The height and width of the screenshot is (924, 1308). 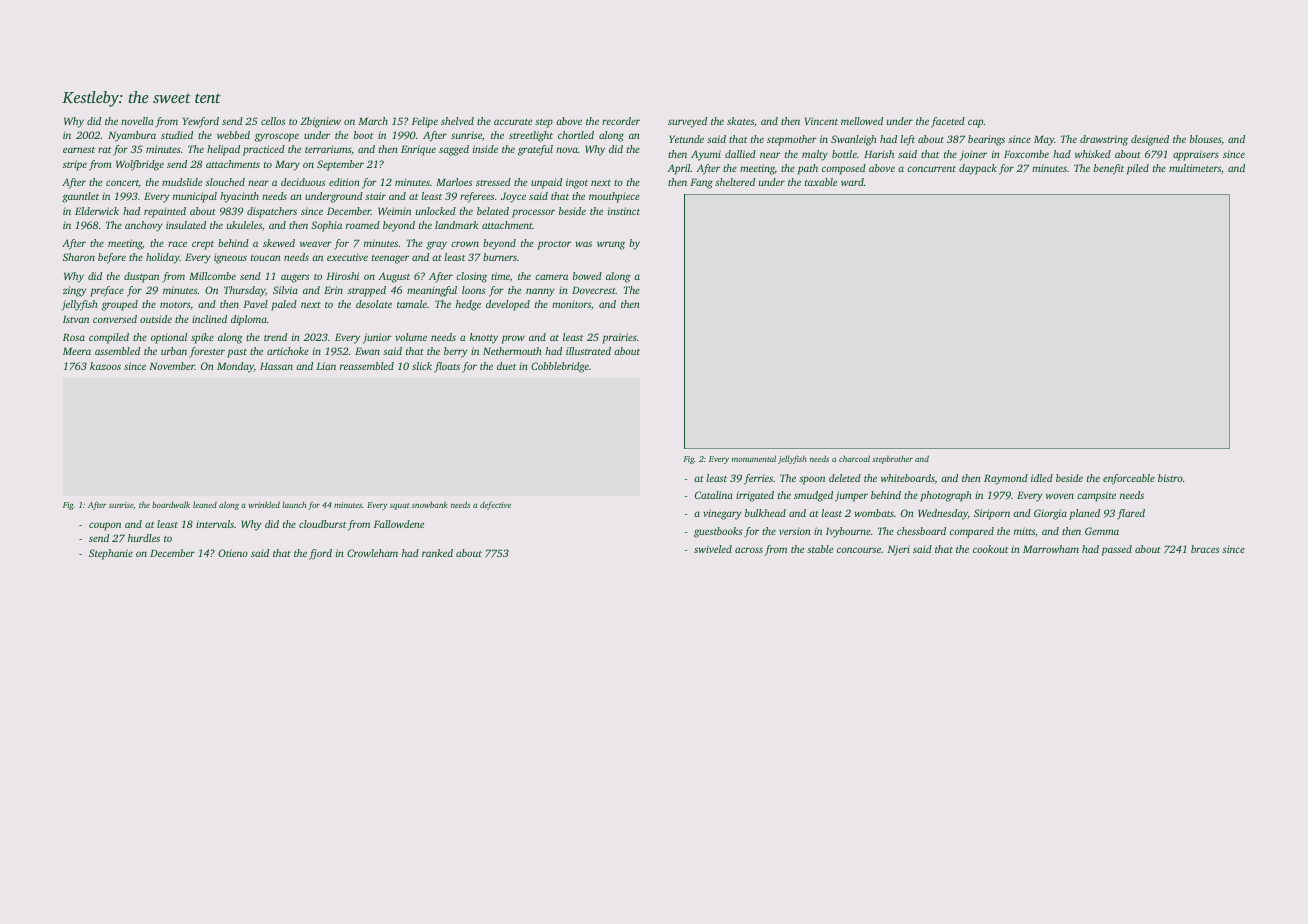 I want to click on benefit, so click(x=1109, y=169).
